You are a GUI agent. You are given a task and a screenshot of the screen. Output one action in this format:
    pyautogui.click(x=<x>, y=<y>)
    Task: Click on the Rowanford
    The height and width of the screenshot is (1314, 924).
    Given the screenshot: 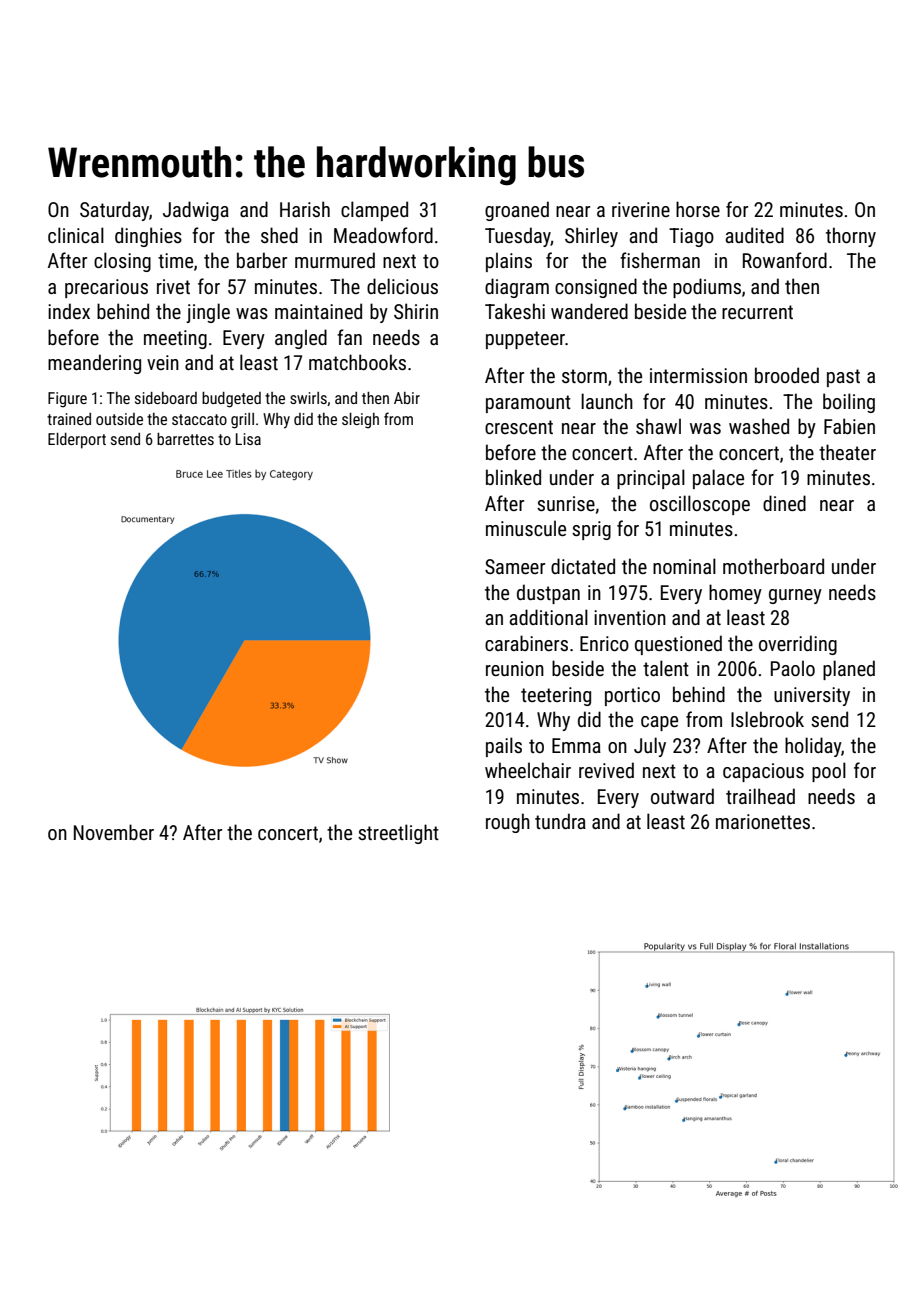 What is the action you would take?
    pyautogui.click(x=785, y=260)
